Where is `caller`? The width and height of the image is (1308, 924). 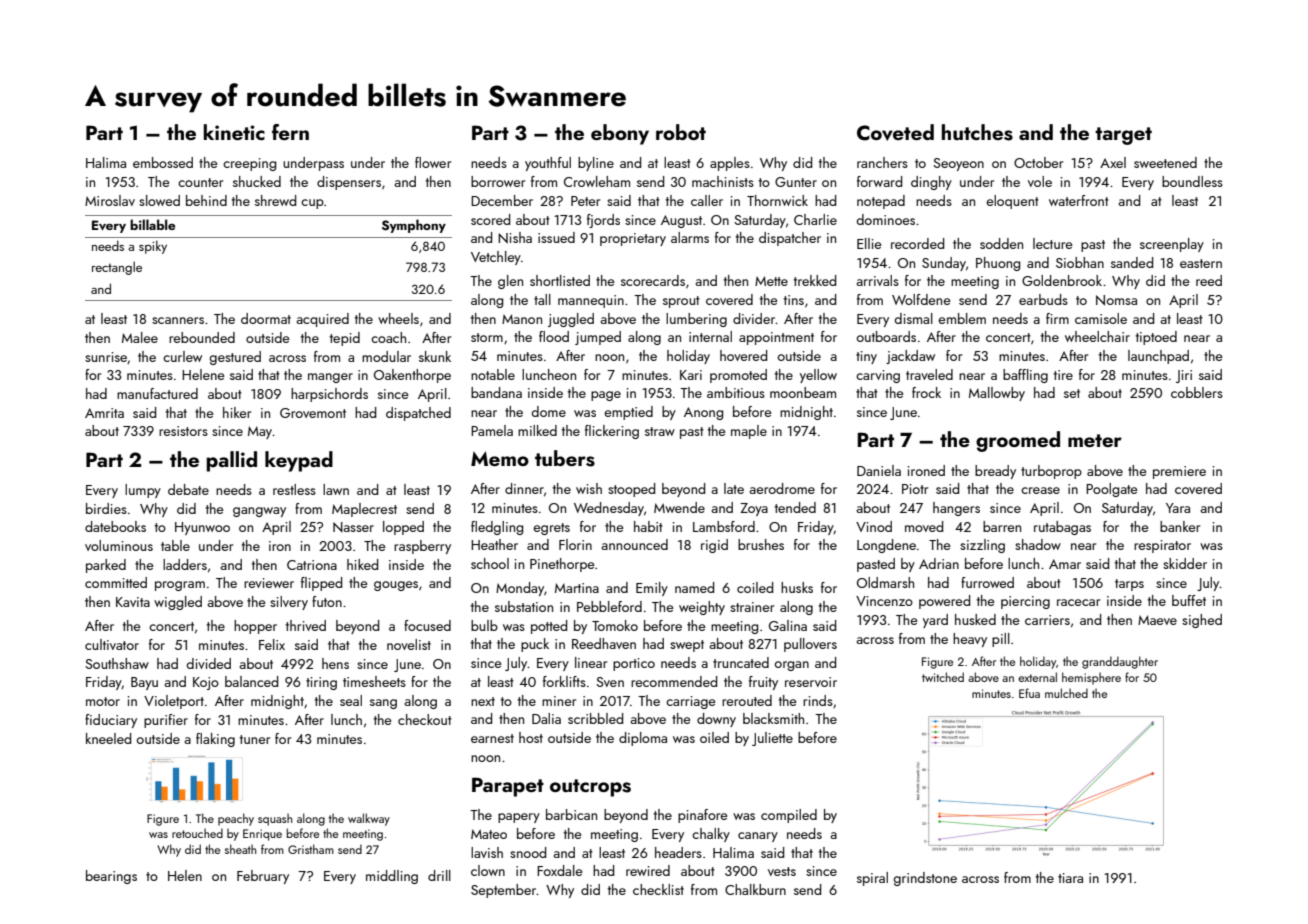 caller is located at coordinates (707, 200).
